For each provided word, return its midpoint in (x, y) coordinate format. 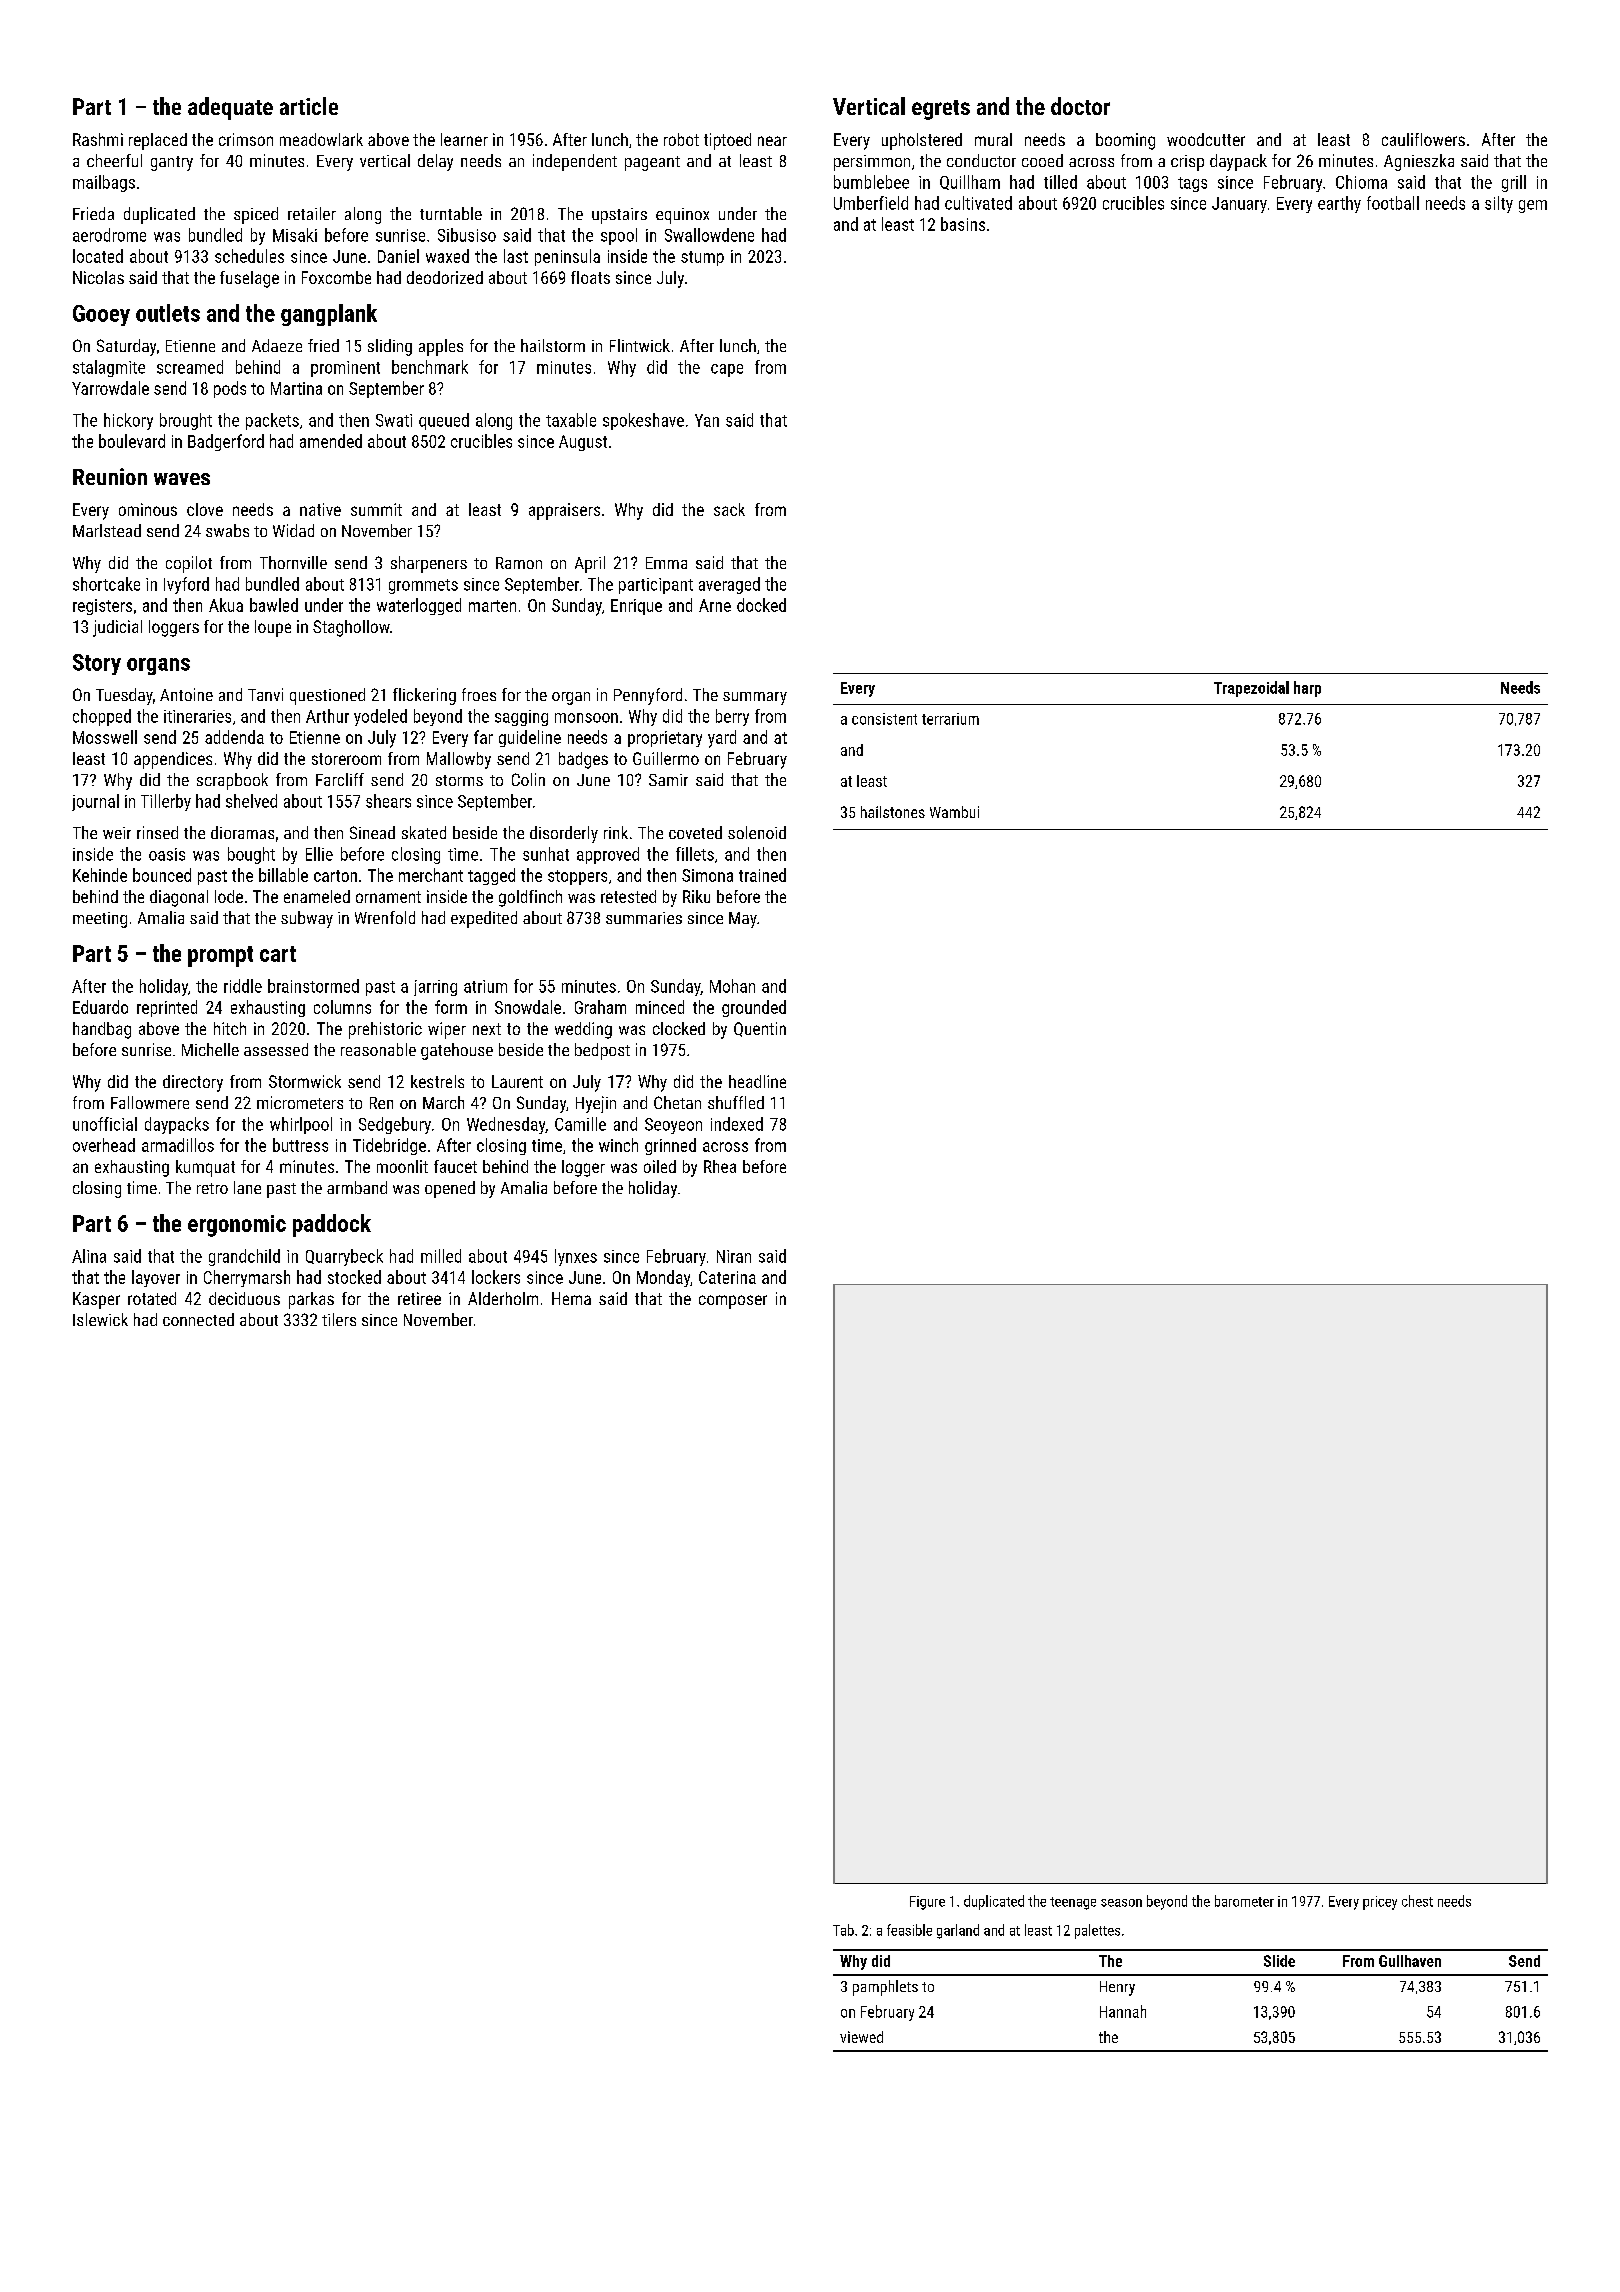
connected (198, 1319)
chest (1417, 1901)
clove (205, 509)
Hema (571, 1298)
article (309, 106)
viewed (861, 2037)
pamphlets (885, 1988)
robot (681, 139)
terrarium (950, 719)
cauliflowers (1423, 139)
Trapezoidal (1251, 689)
